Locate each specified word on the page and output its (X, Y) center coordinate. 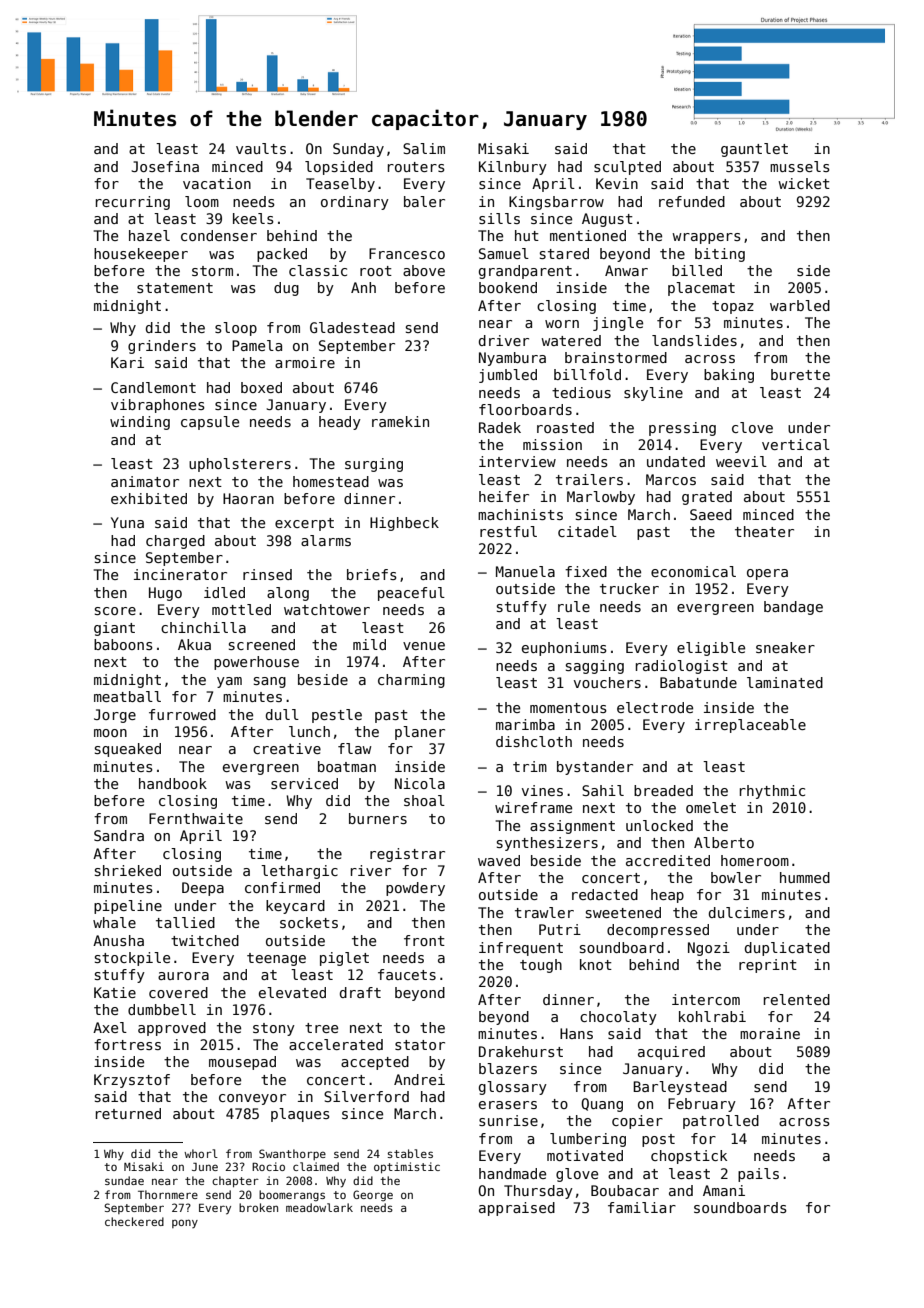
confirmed (282, 887)
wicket (804, 183)
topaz (733, 307)
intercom (706, 999)
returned (128, 1113)
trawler (544, 912)
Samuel (504, 253)
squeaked (128, 750)
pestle (337, 716)
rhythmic (772, 792)
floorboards (525, 409)
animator (145, 481)
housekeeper (141, 255)
